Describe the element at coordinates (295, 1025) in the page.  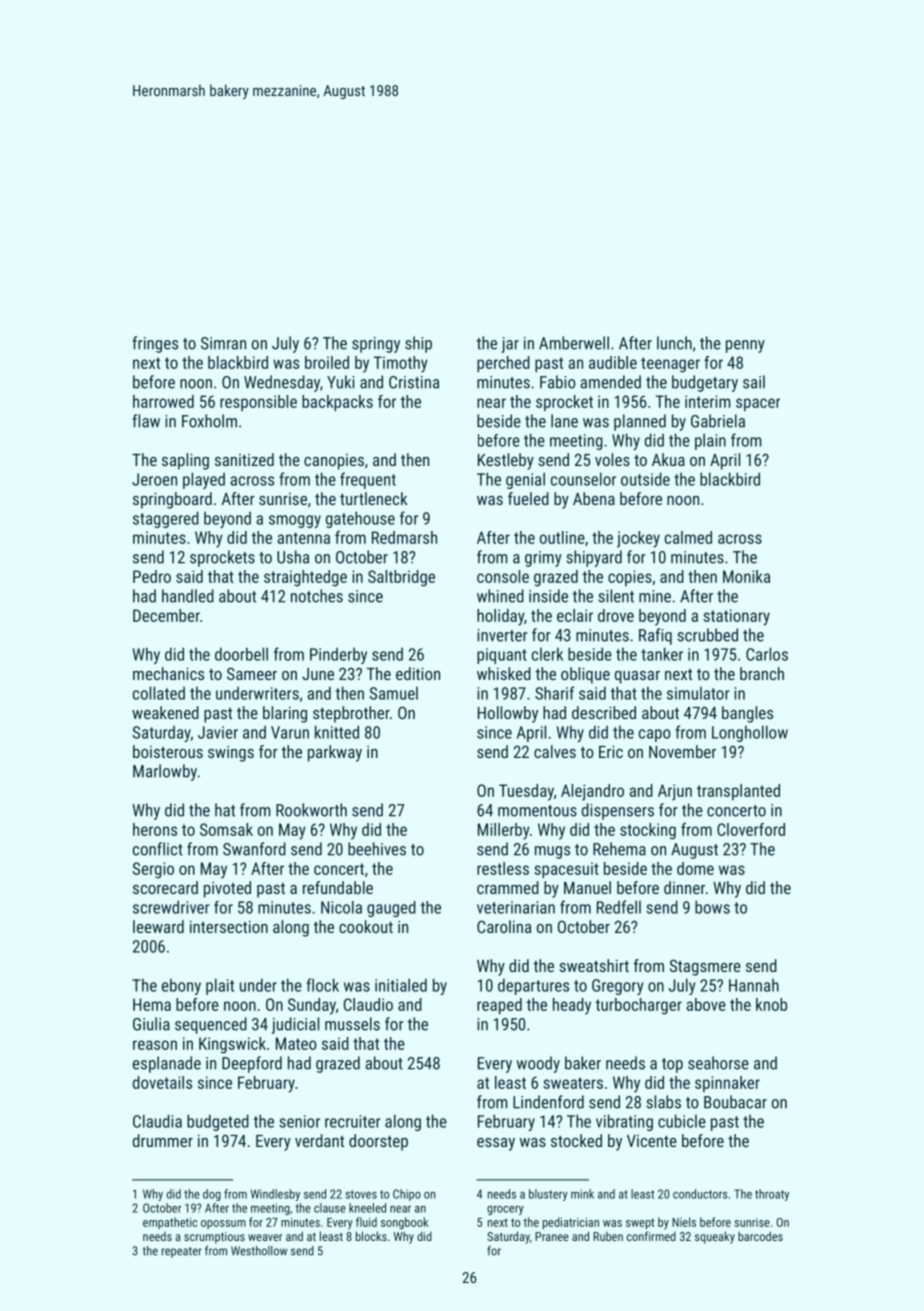
I see `judicial` at that location.
